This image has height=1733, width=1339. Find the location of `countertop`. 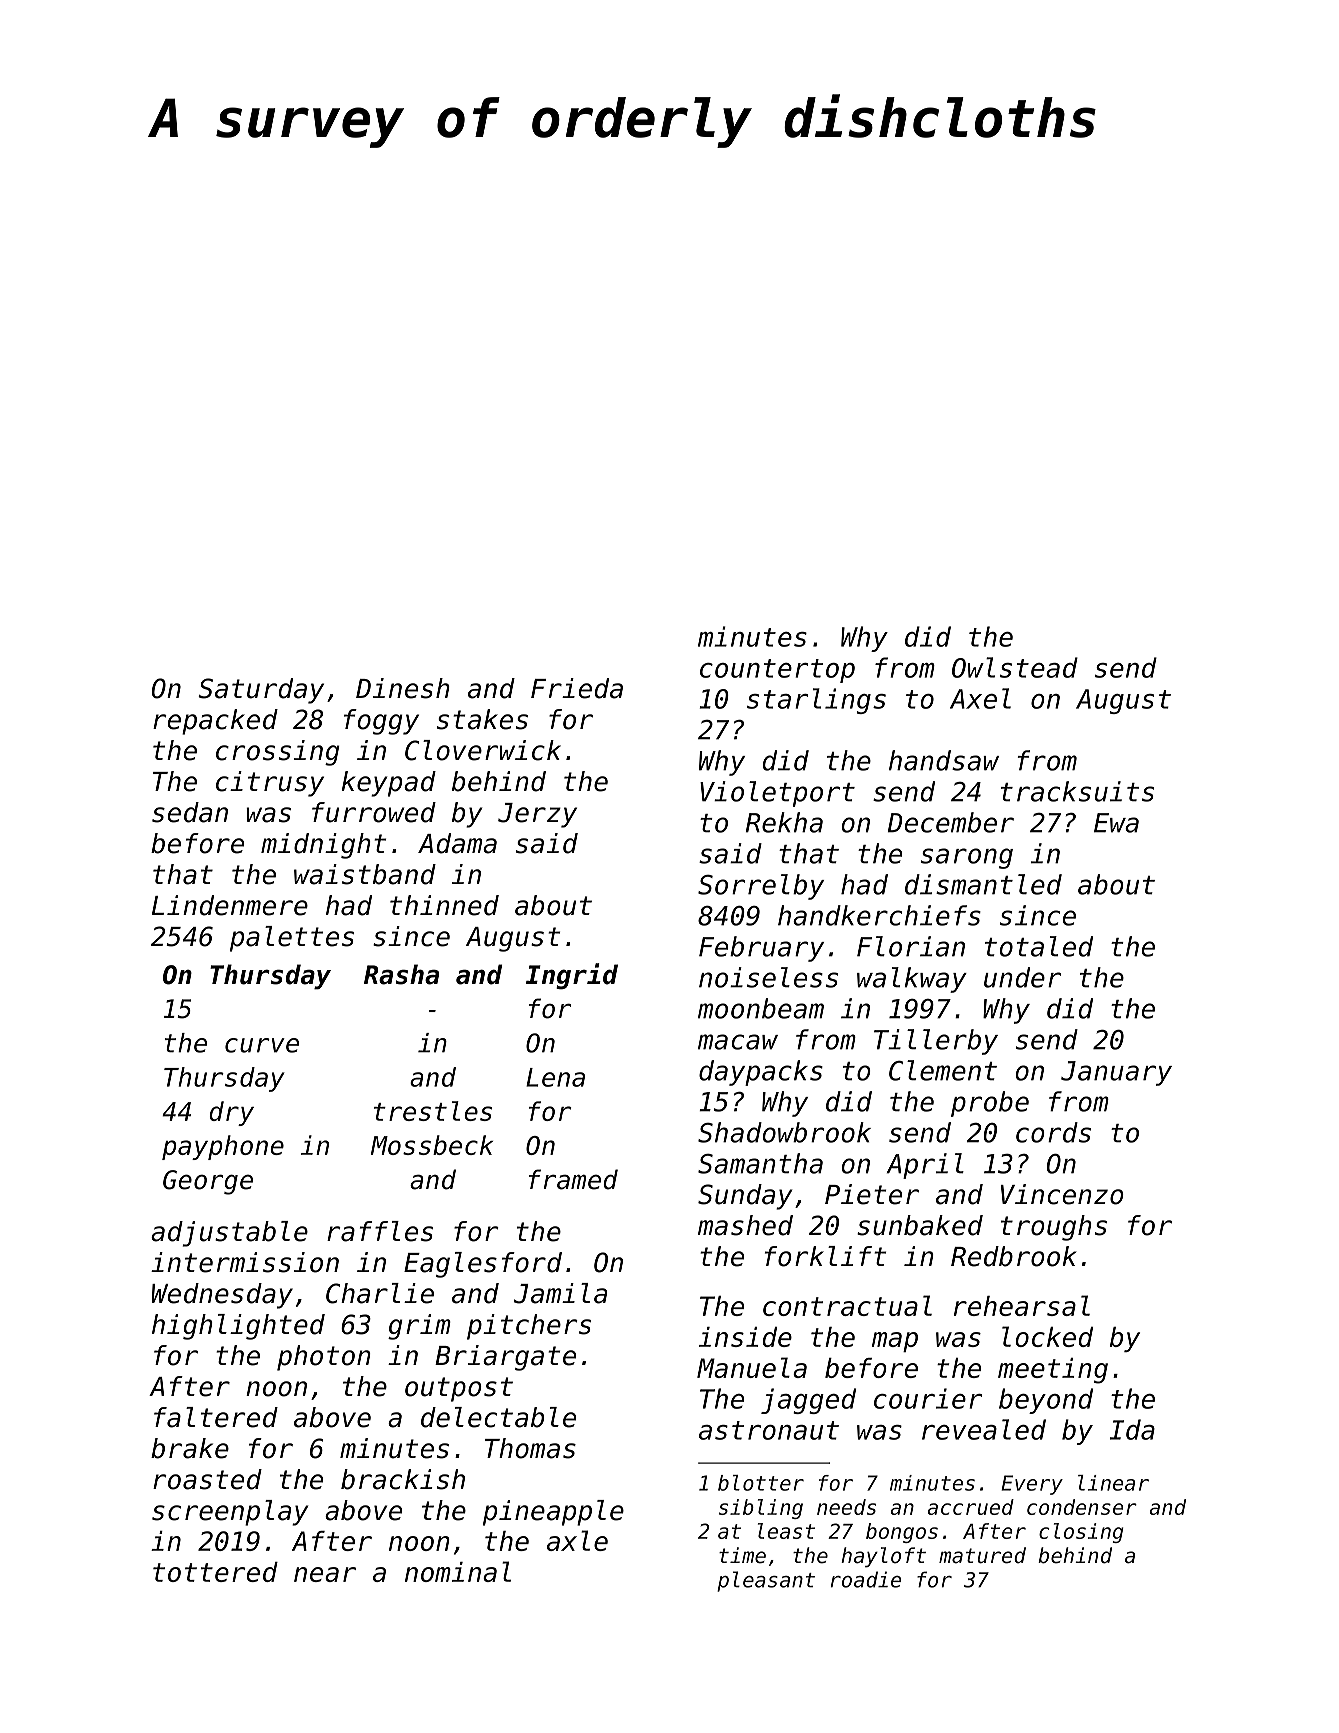

countertop is located at coordinates (777, 671).
